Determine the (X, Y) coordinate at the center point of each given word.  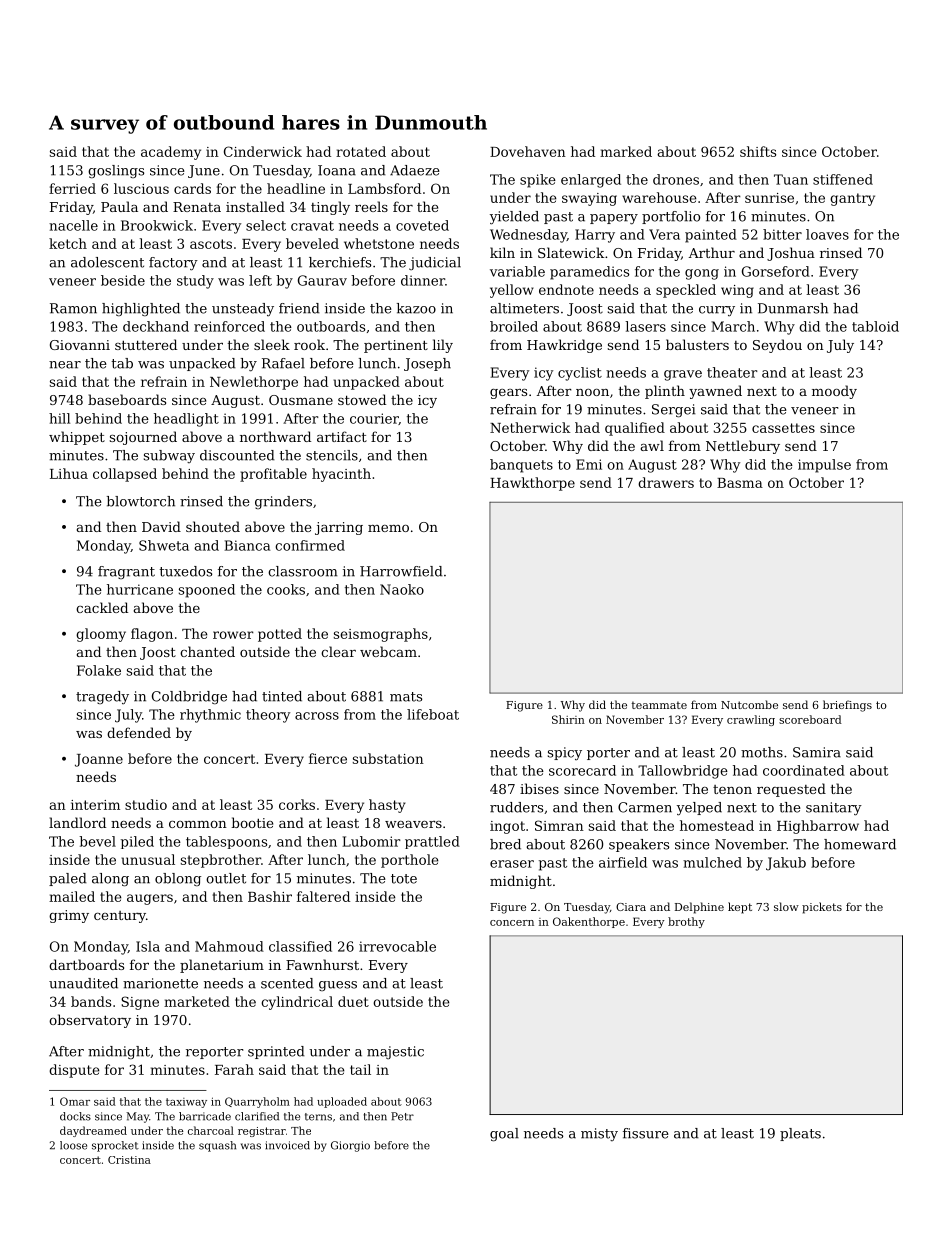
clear (338, 651)
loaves (827, 234)
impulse (824, 466)
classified (300, 946)
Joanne (99, 760)
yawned (715, 392)
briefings (847, 706)
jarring (339, 528)
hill (59, 418)
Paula (119, 206)
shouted (213, 526)
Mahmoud (229, 946)
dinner (423, 280)
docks (75, 1116)
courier (374, 419)
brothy (686, 922)
